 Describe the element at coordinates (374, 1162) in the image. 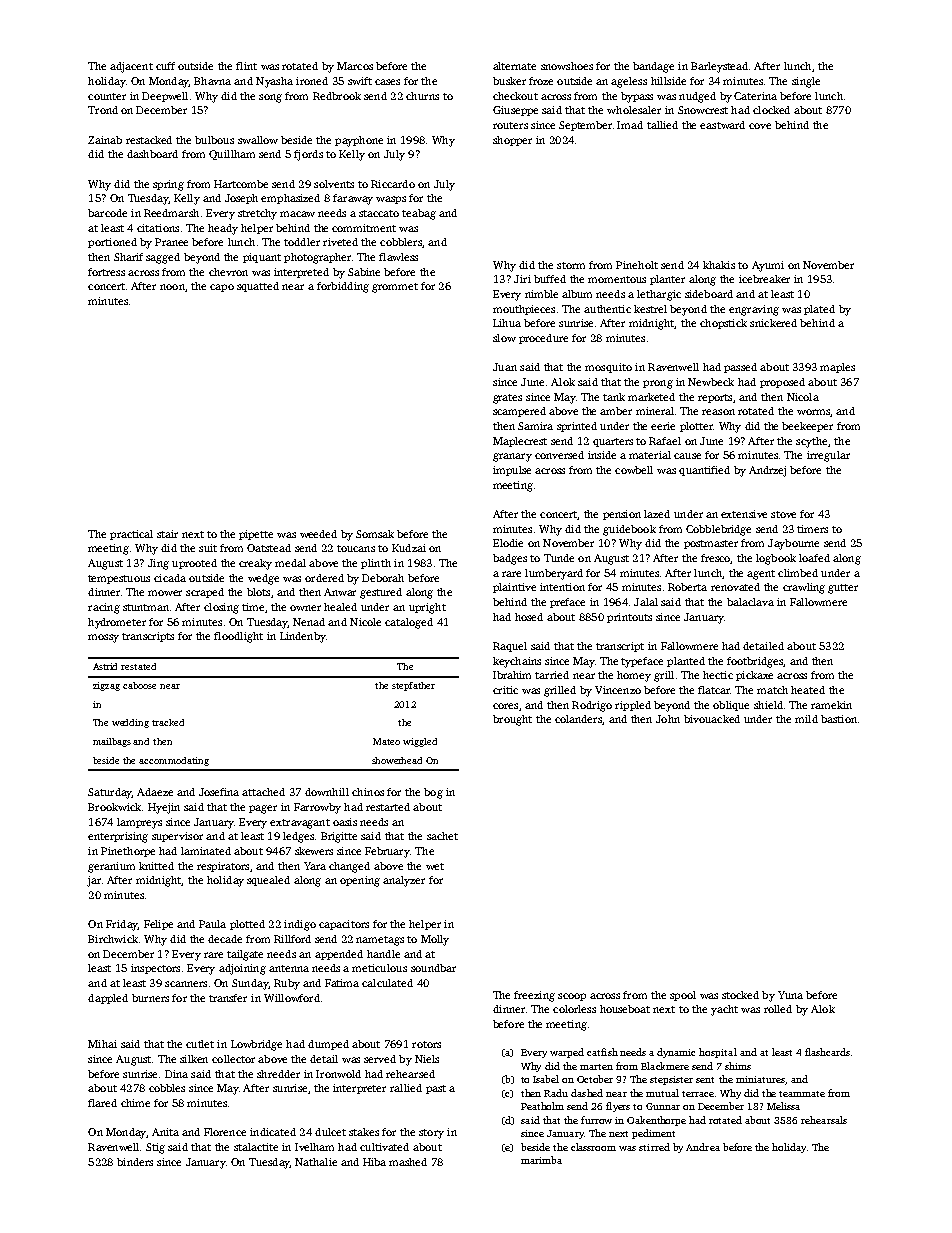

I see `Hiba` at that location.
